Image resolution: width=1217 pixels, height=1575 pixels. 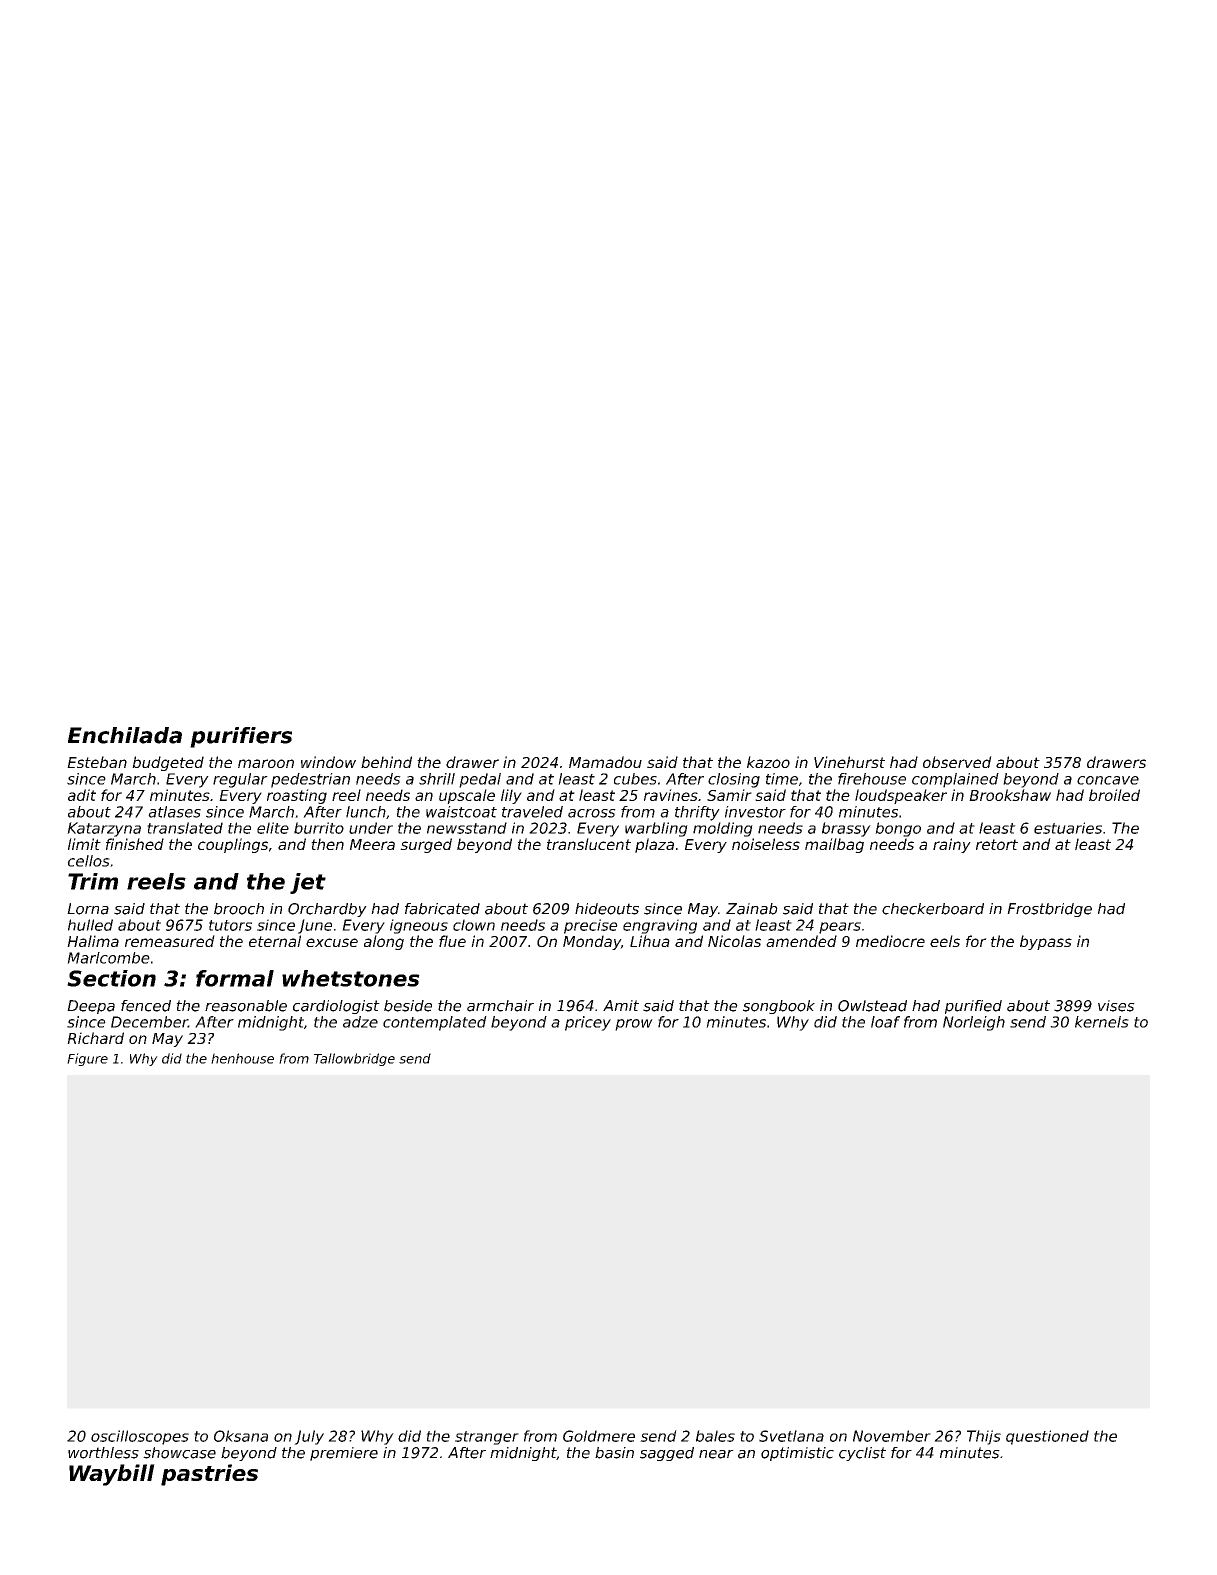 I want to click on tutors, so click(x=230, y=925).
